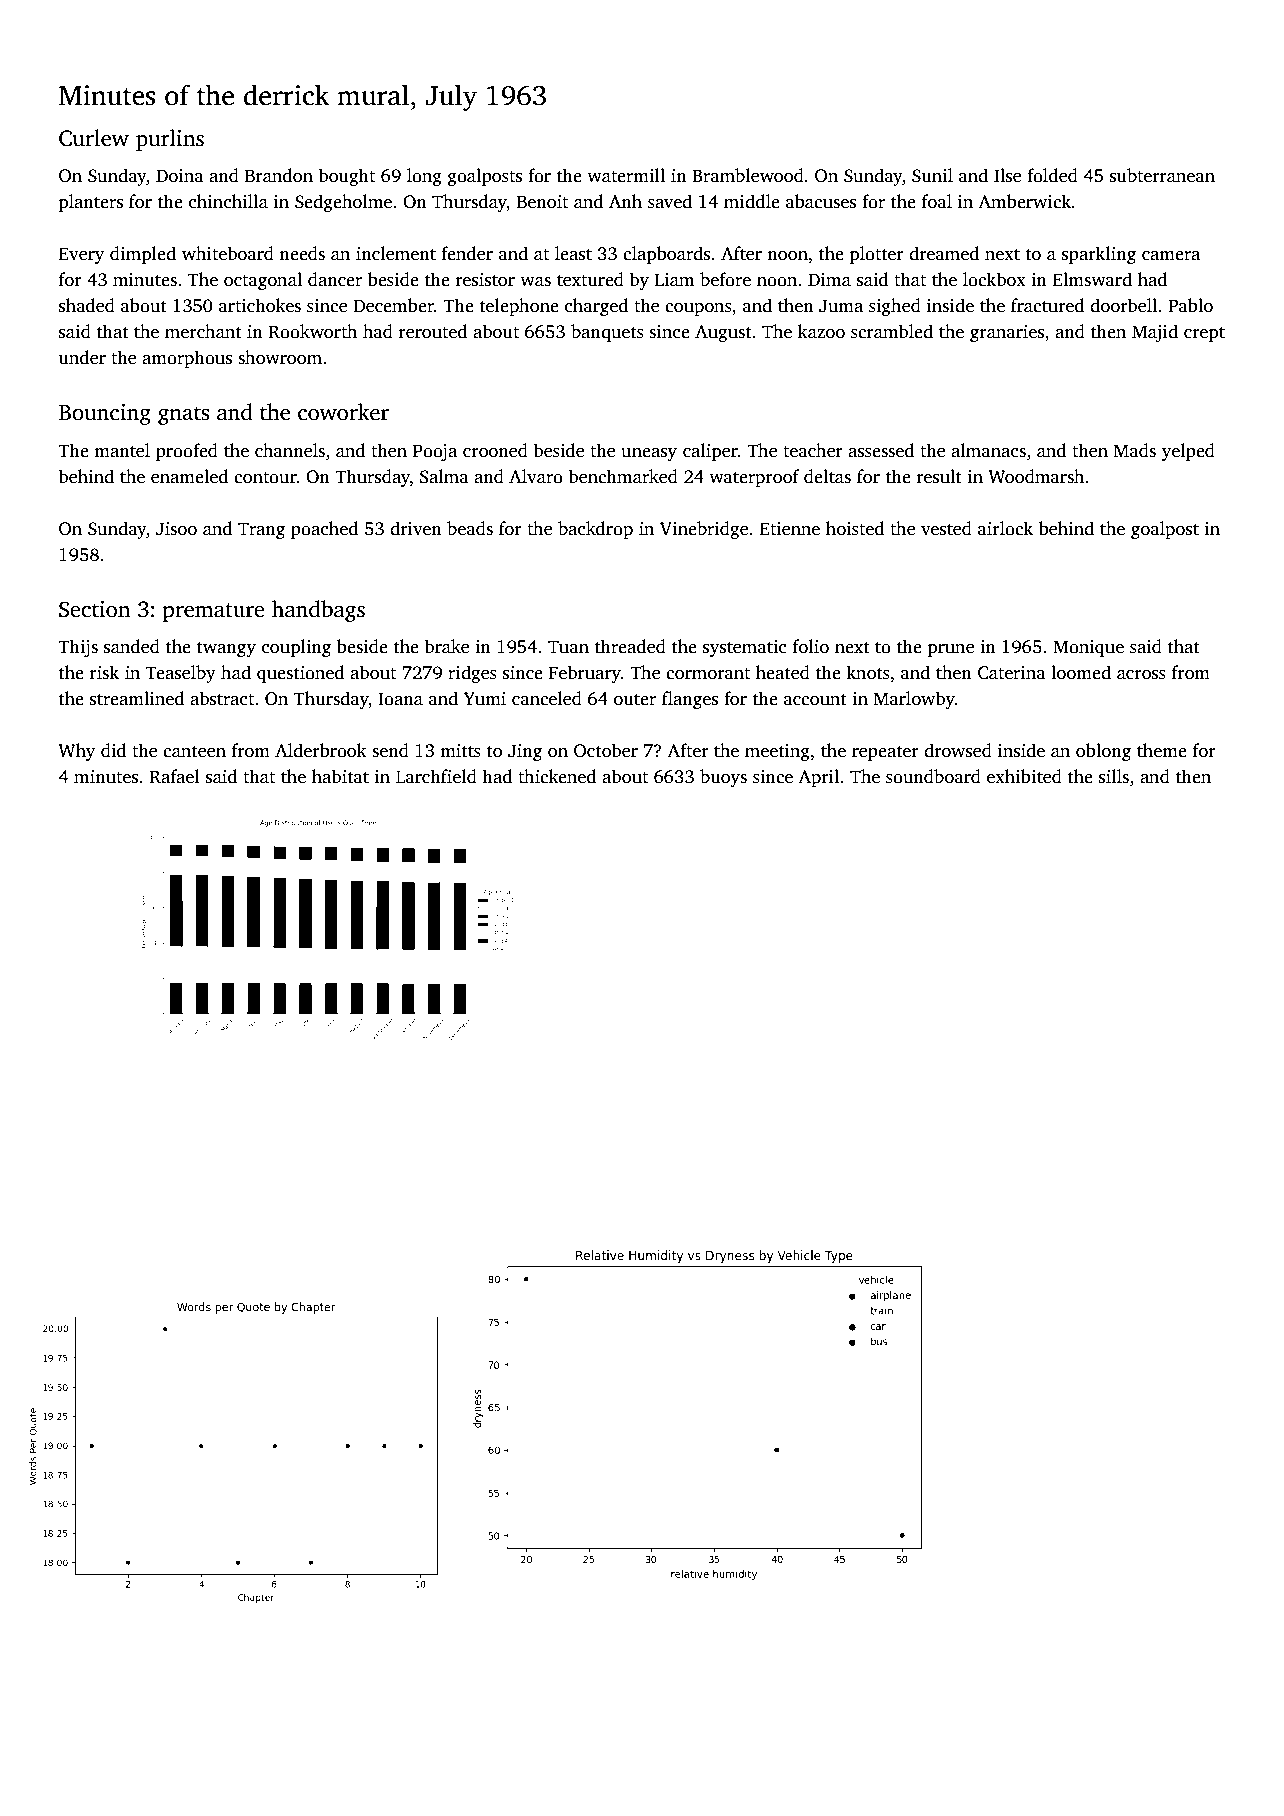  I want to click on Vinebridge, so click(704, 530).
